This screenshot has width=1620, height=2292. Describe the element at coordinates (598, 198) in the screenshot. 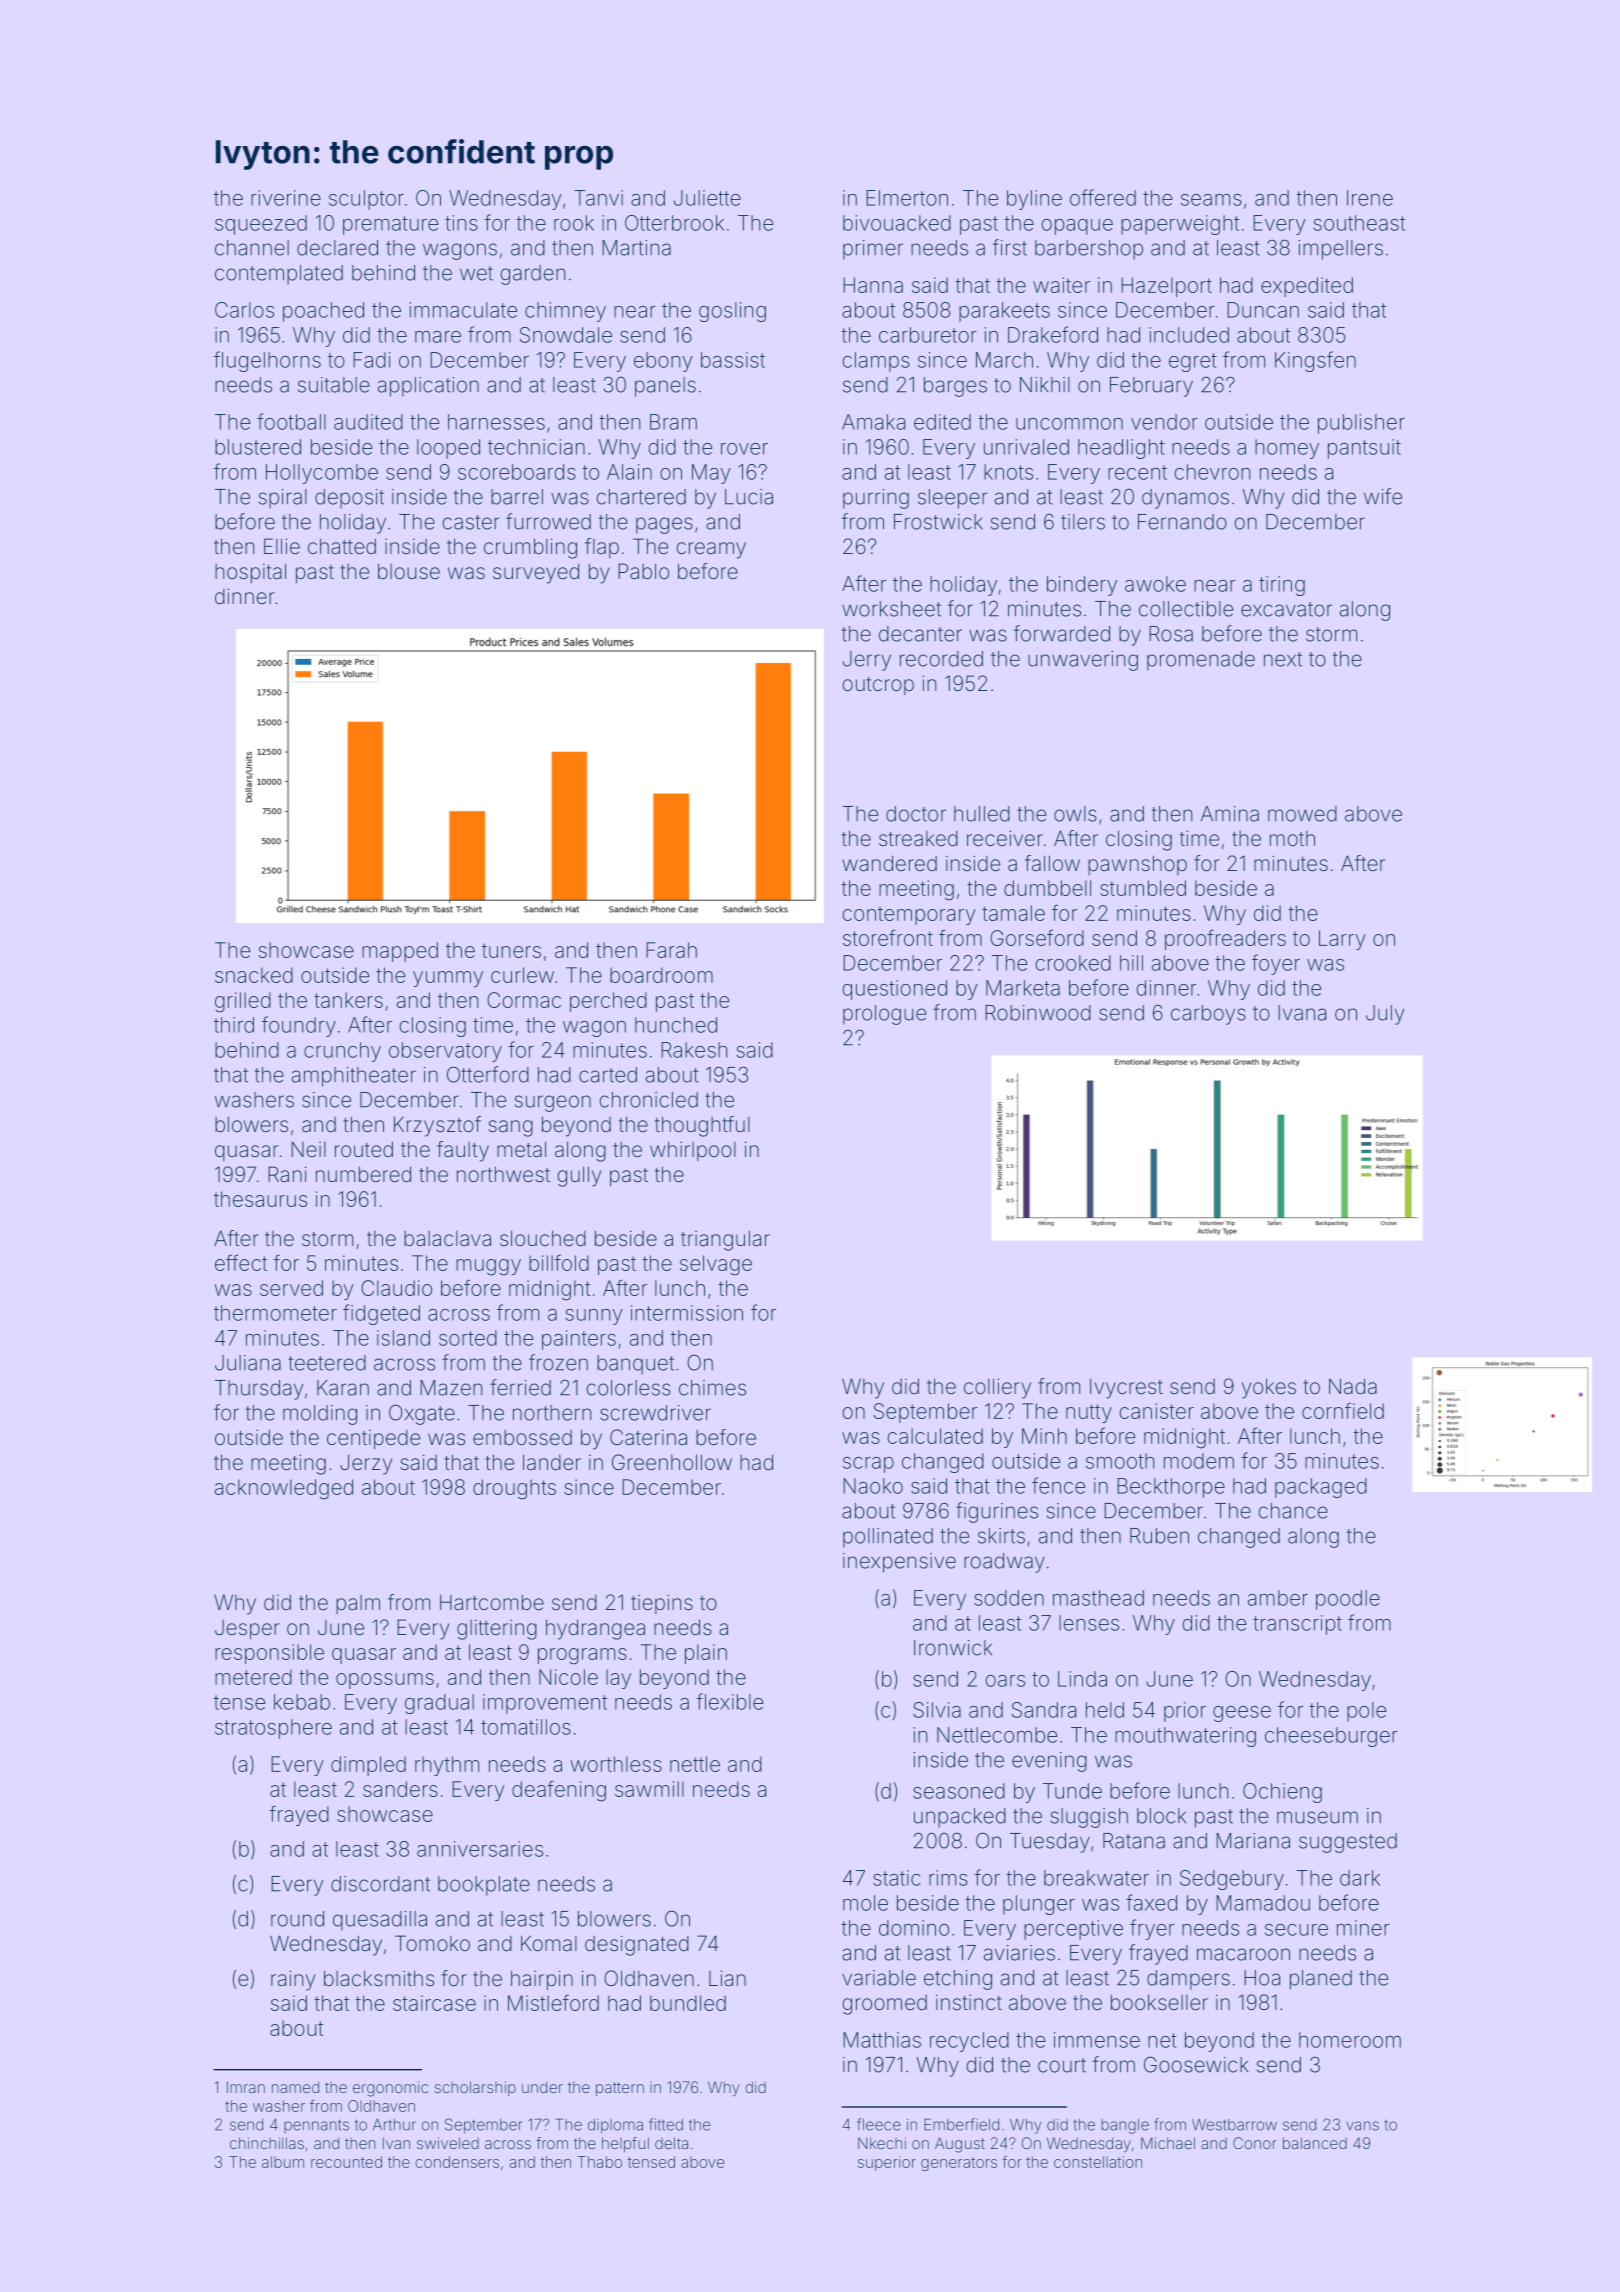

I see `Tanvi` at that location.
